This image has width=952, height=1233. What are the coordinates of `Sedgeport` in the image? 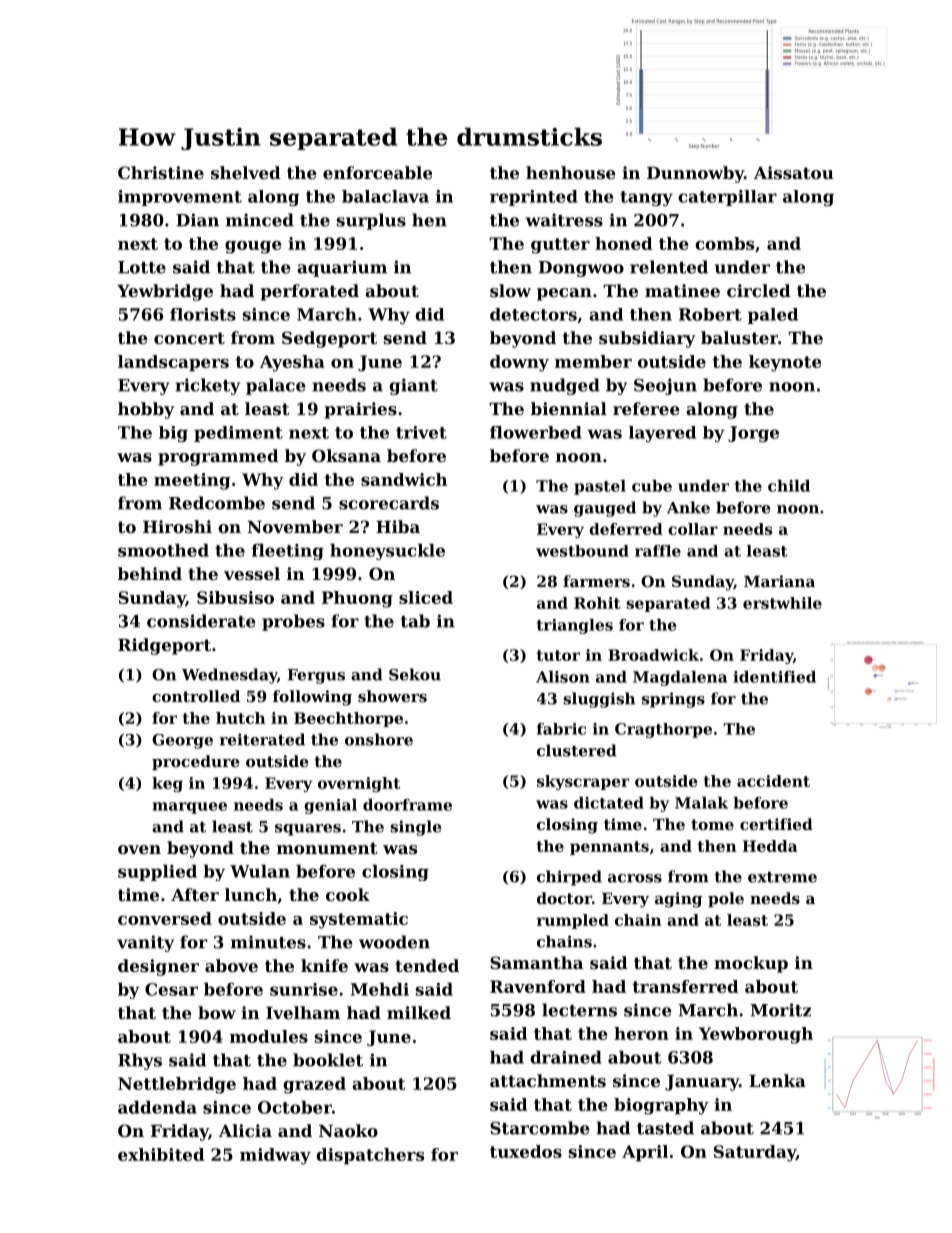 It's located at (329, 339).
